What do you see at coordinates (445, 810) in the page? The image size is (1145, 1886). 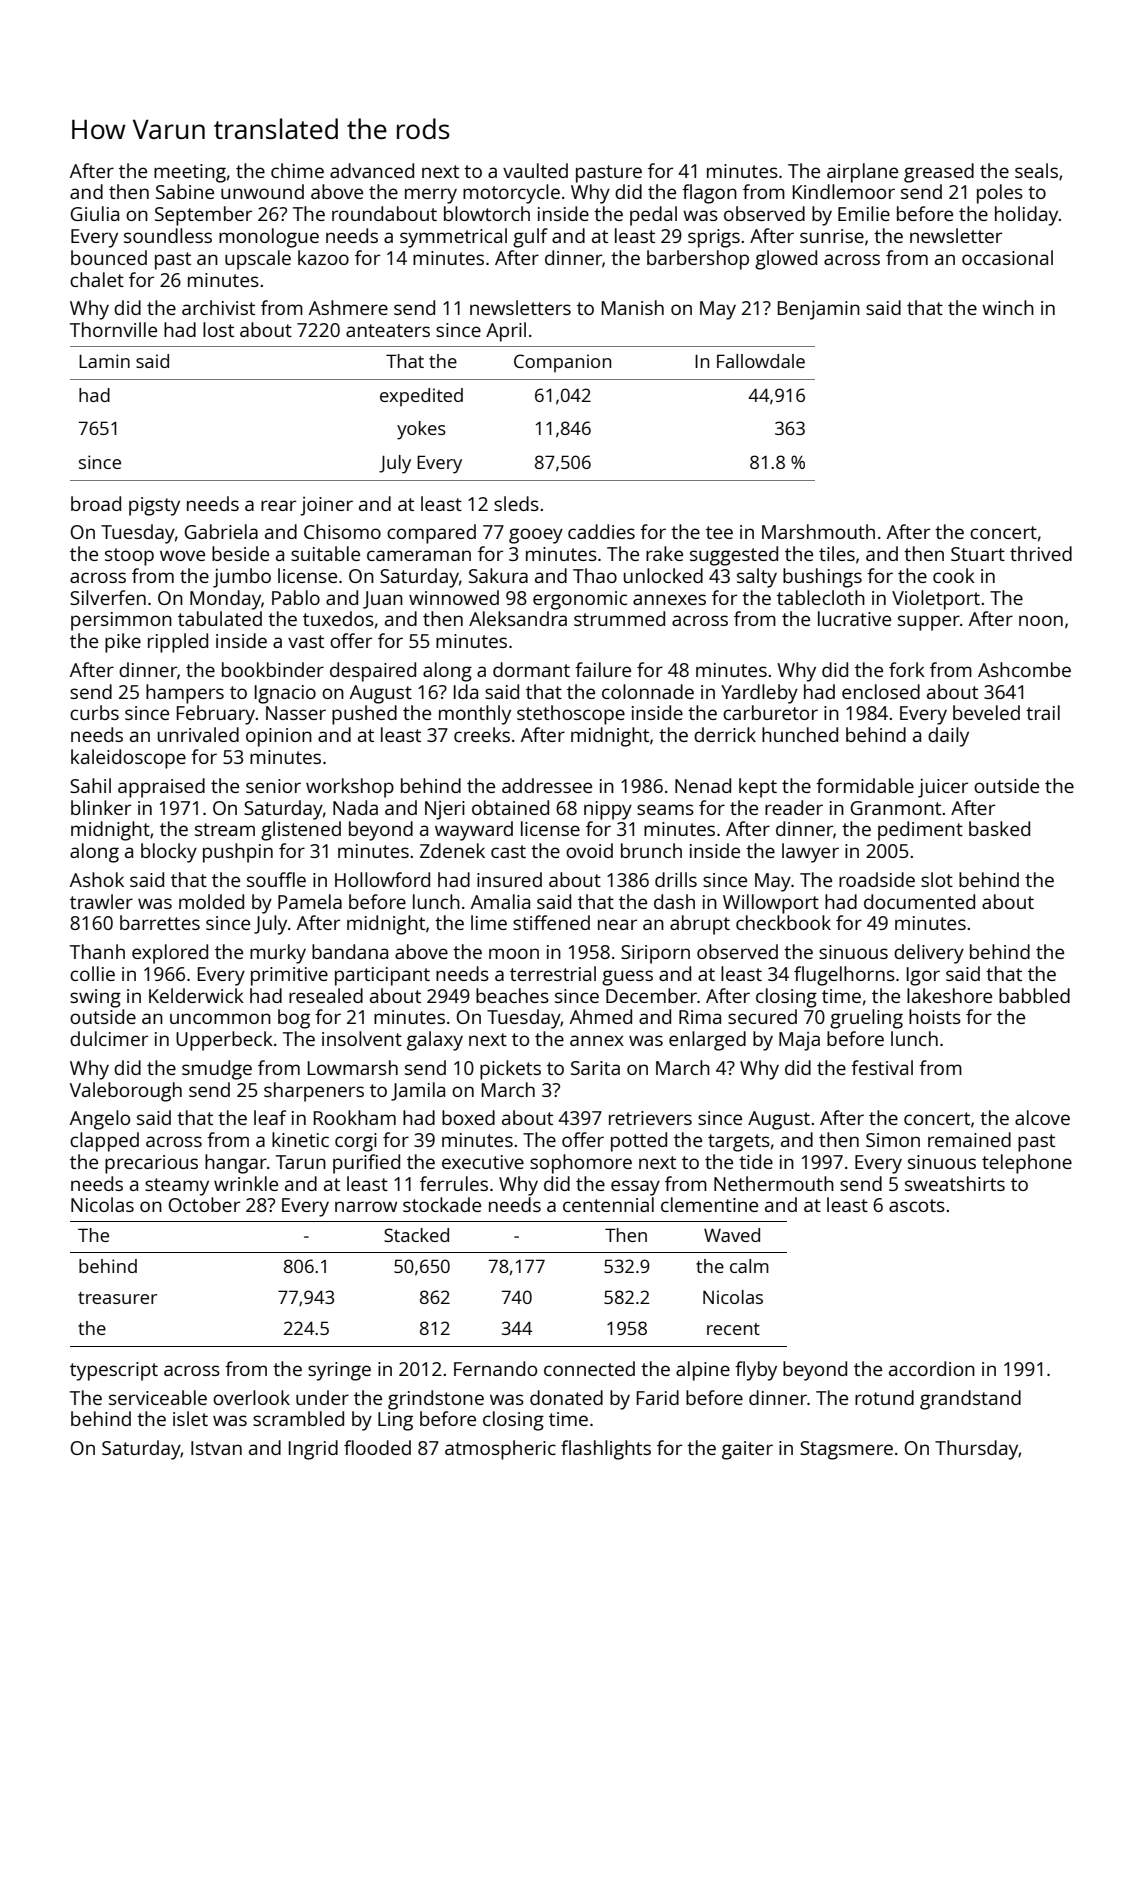 I see `Njeri` at bounding box center [445, 810].
